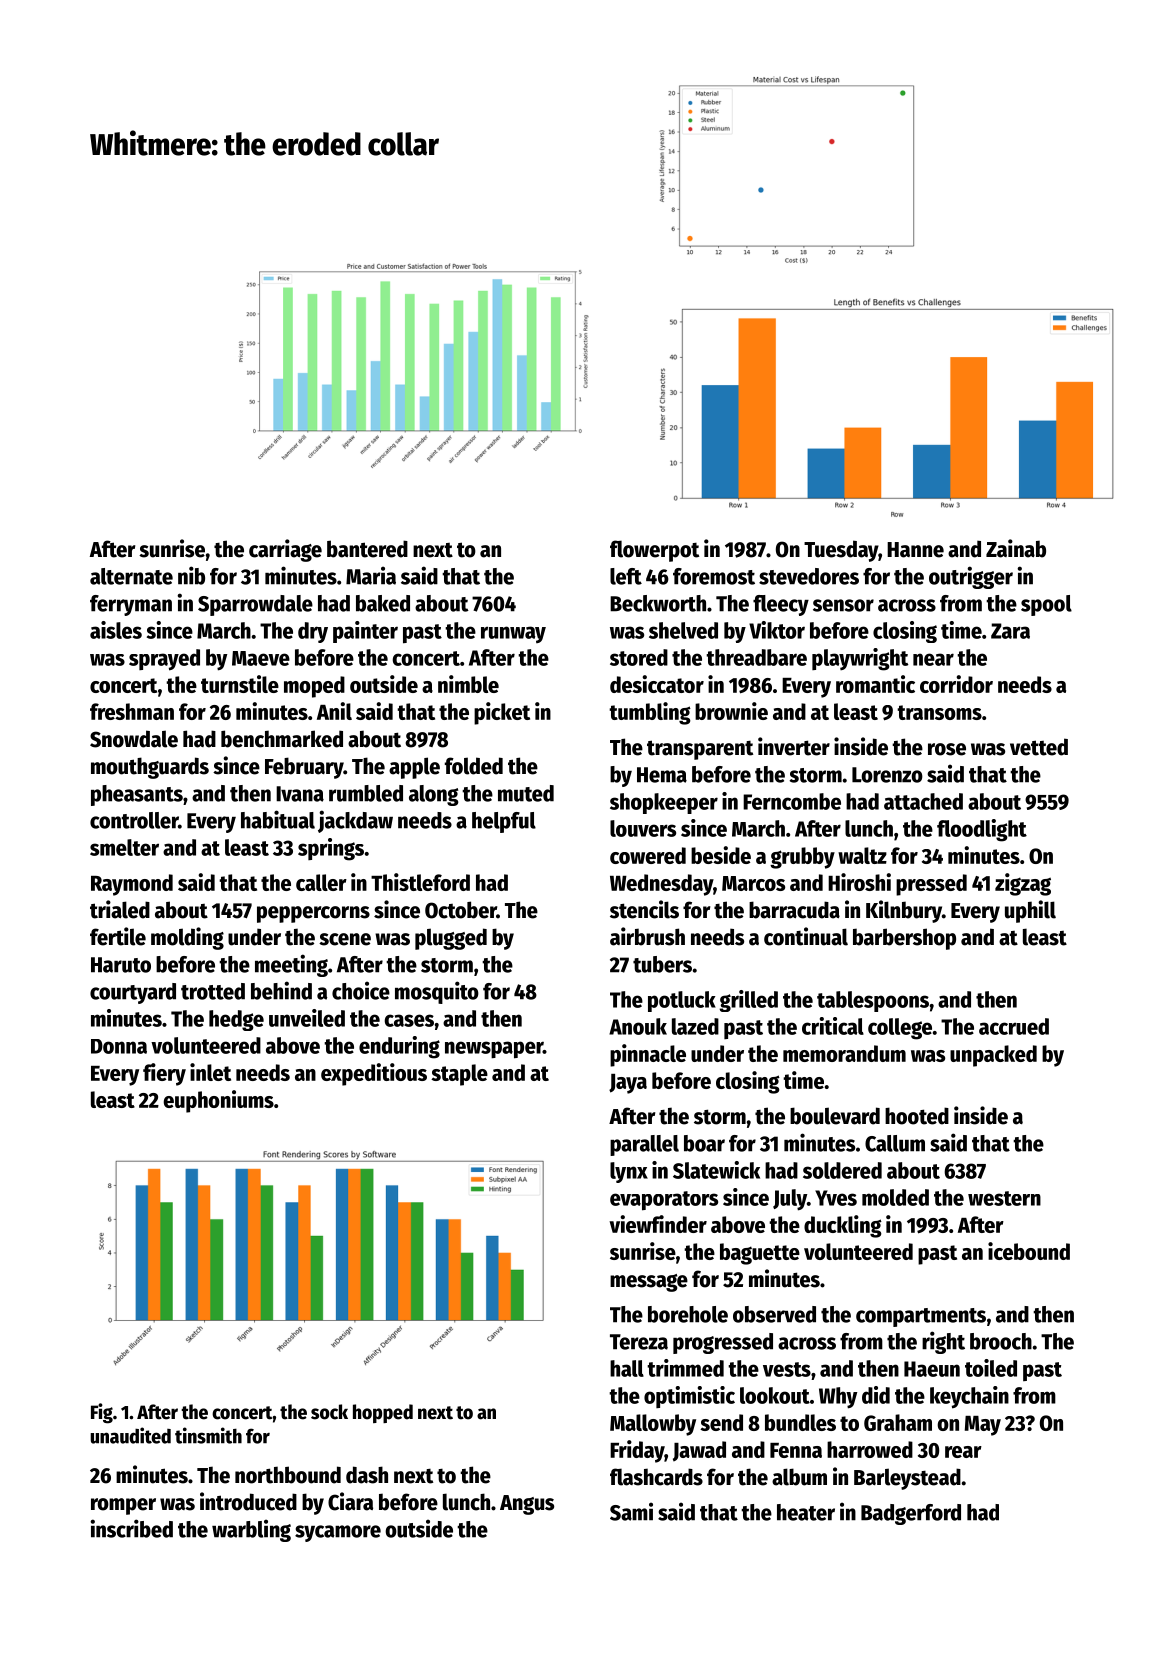 Image resolution: width=1165 pixels, height=1654 pixels. I want to click on Zainab, so click(1016, 548).
